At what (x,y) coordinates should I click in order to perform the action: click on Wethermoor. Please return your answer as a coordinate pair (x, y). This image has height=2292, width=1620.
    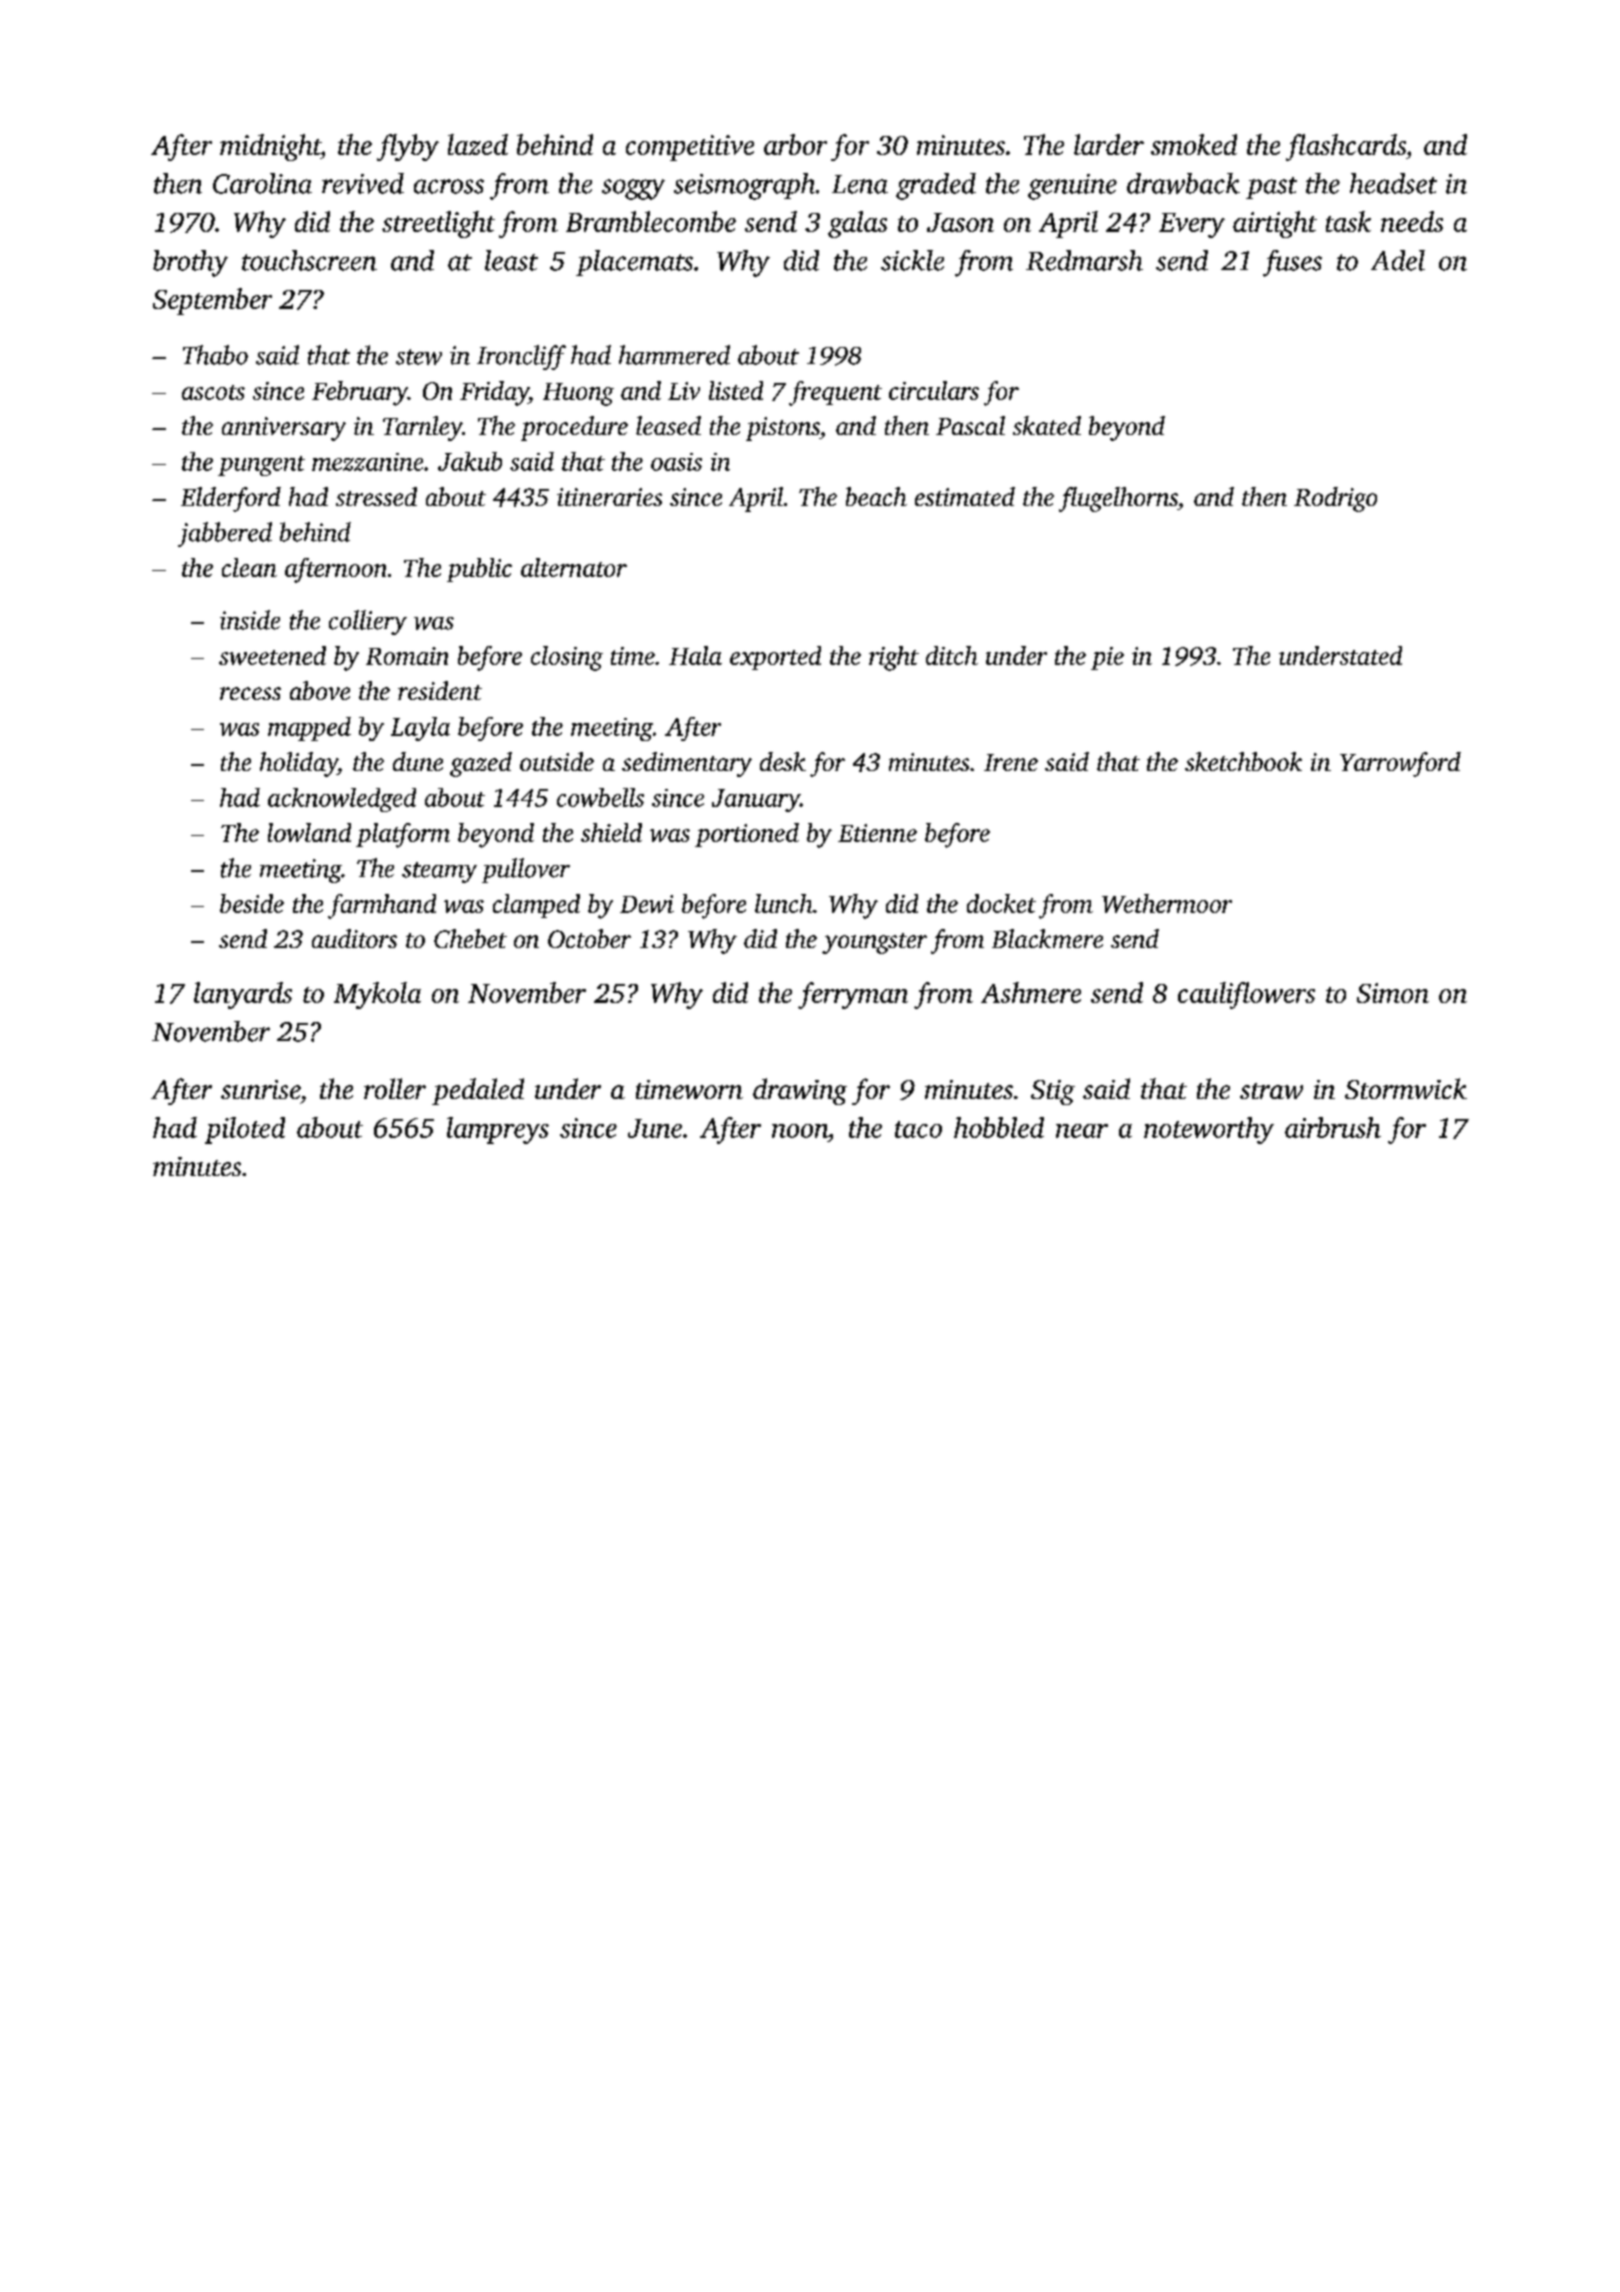
    Looking at the image, I should click on (1167, 903).
